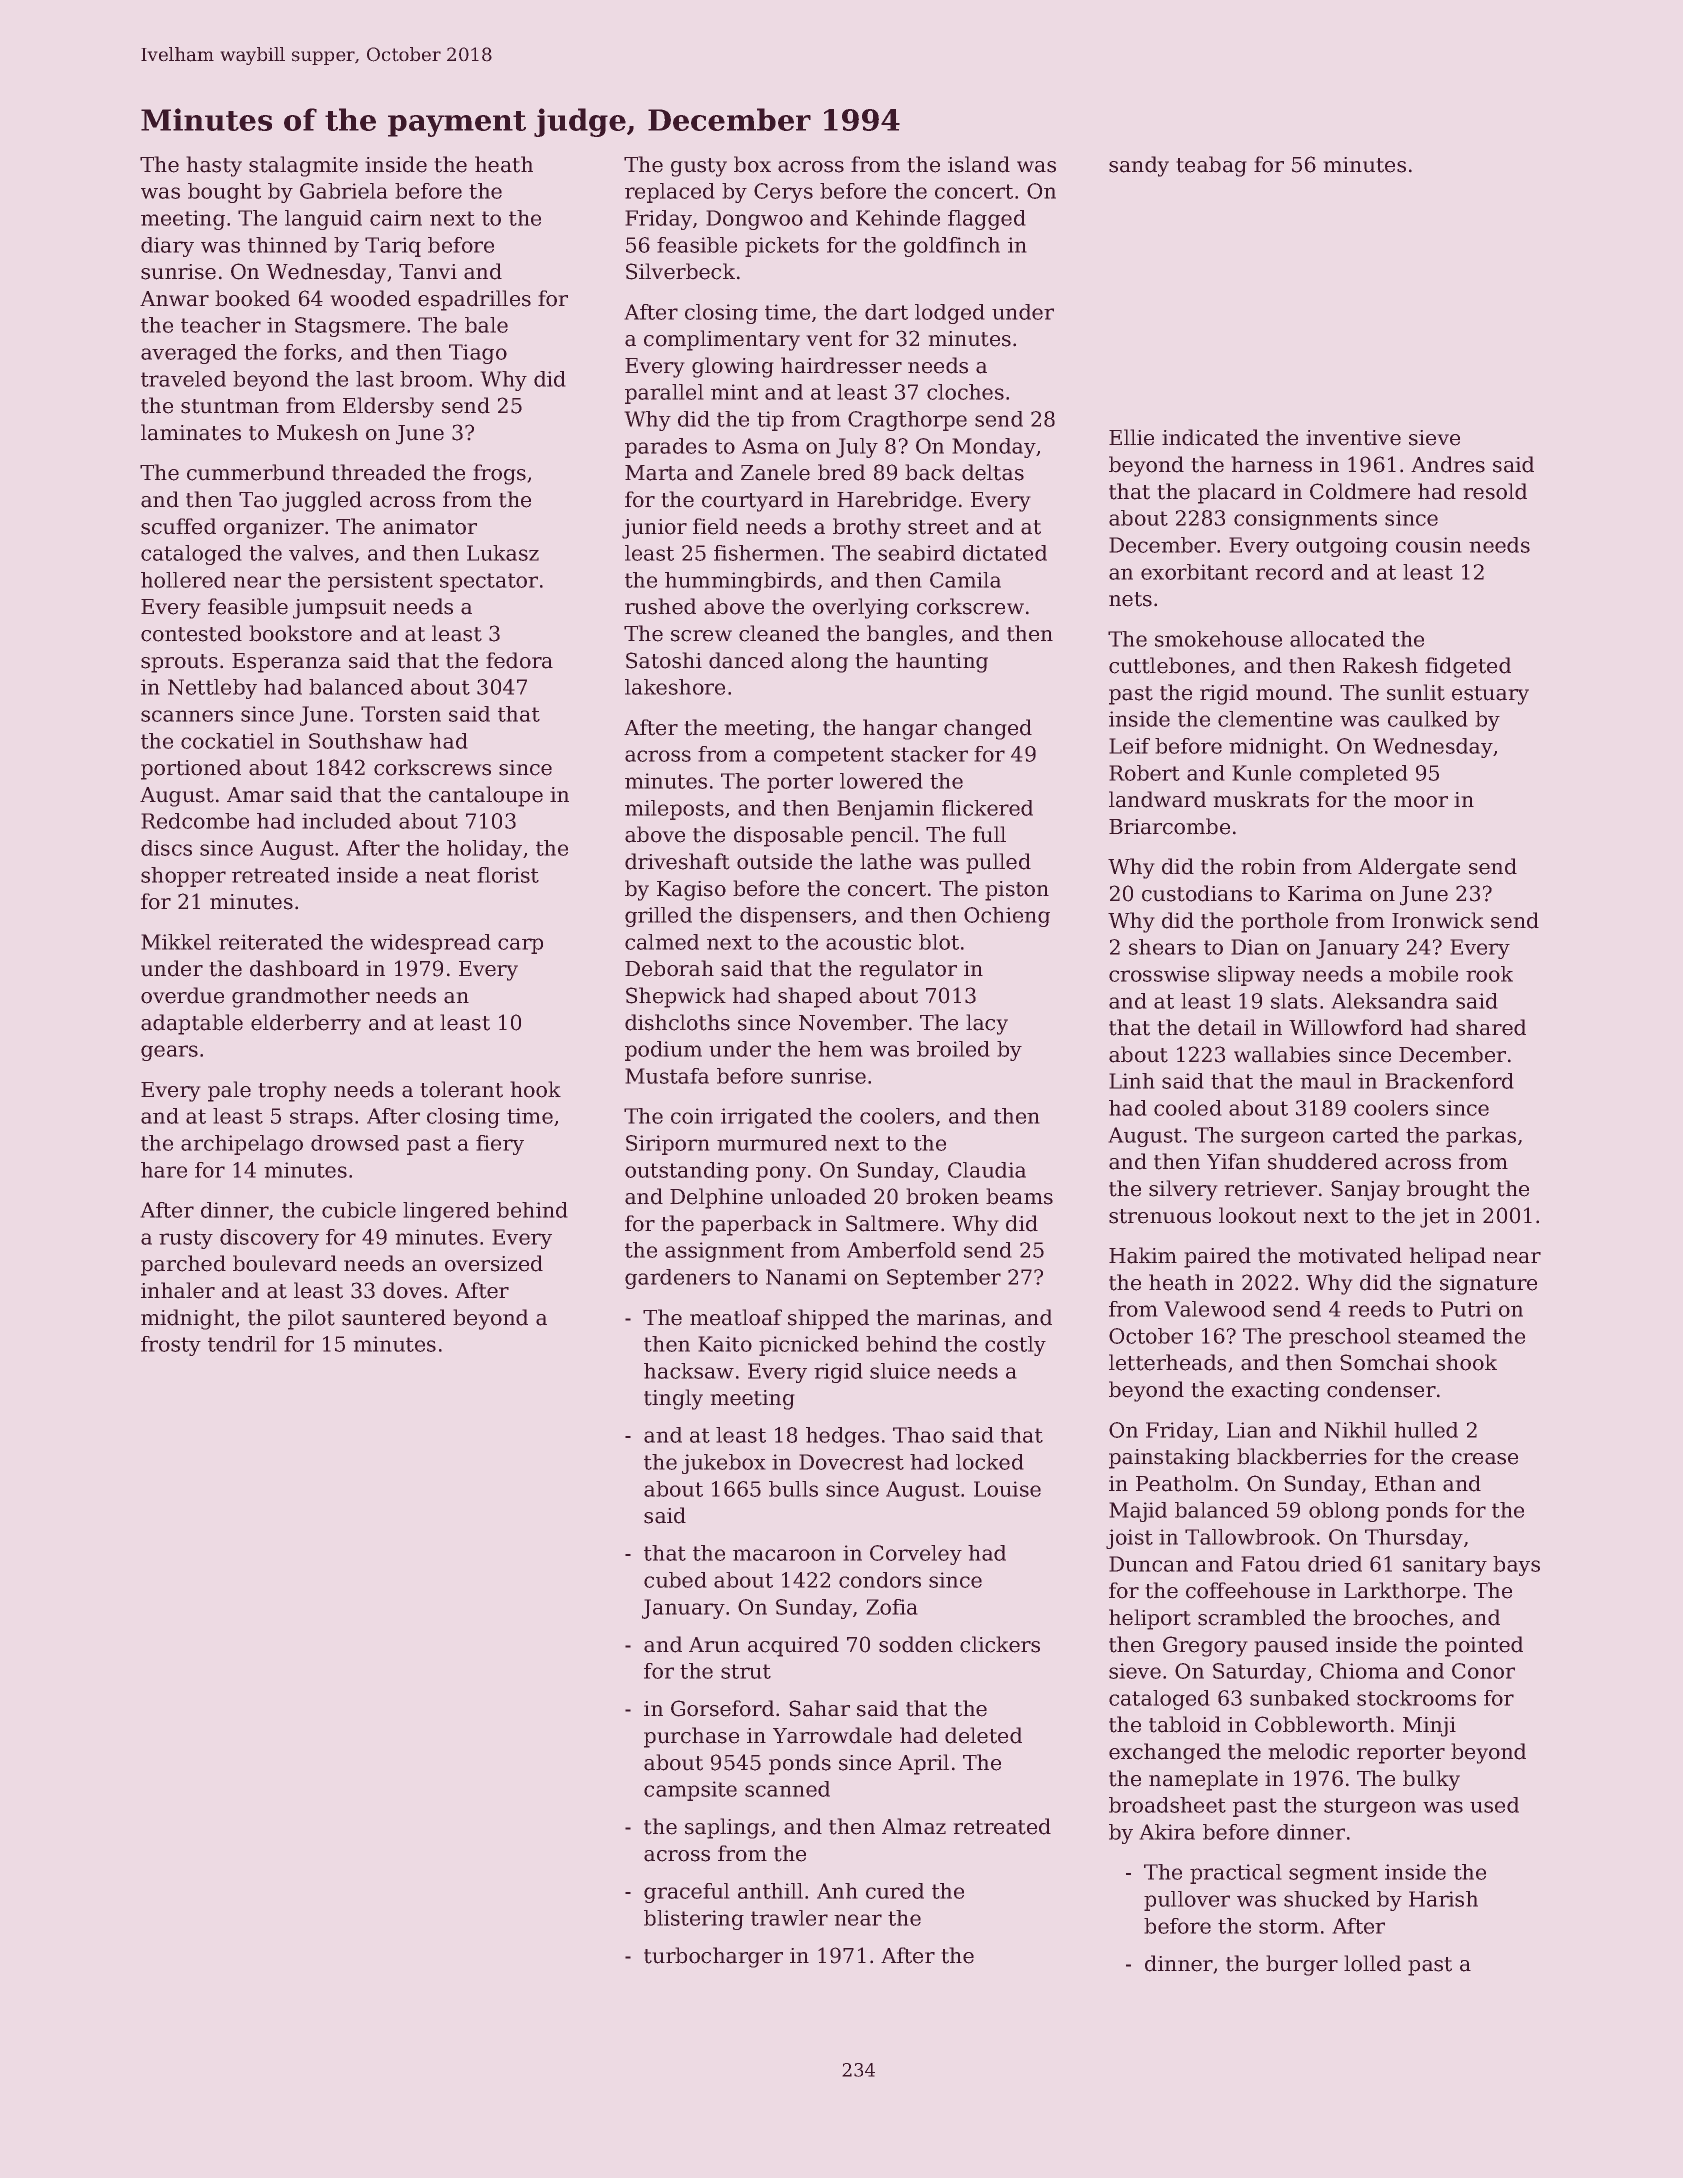  What do you see at coordinates (916, 1555) in the screenshot?
I see `Corveley` at bounding box center [916, 1555].
